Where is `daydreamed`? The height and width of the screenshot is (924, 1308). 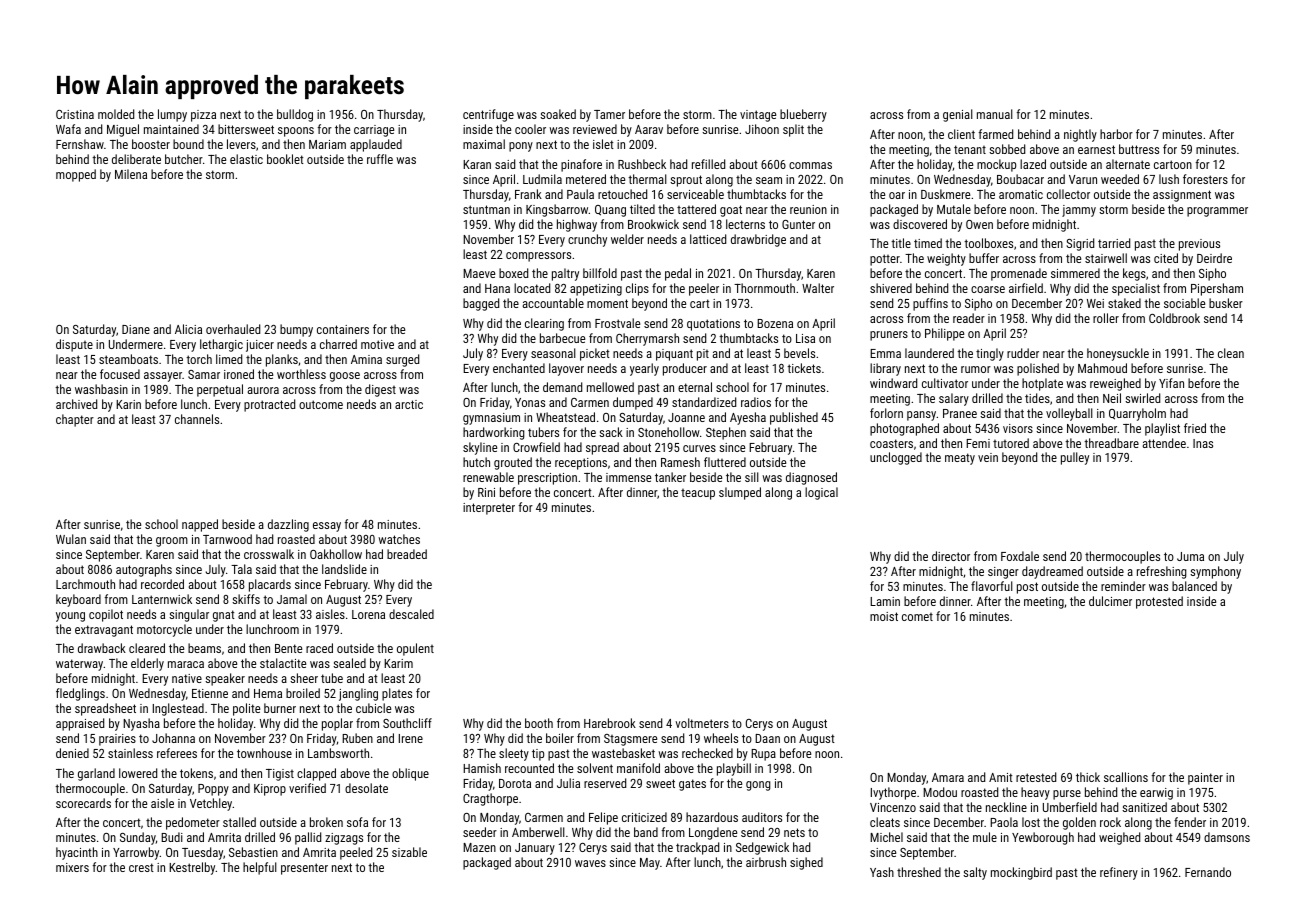 daydreamed is located at coordinates (1052, 572).
